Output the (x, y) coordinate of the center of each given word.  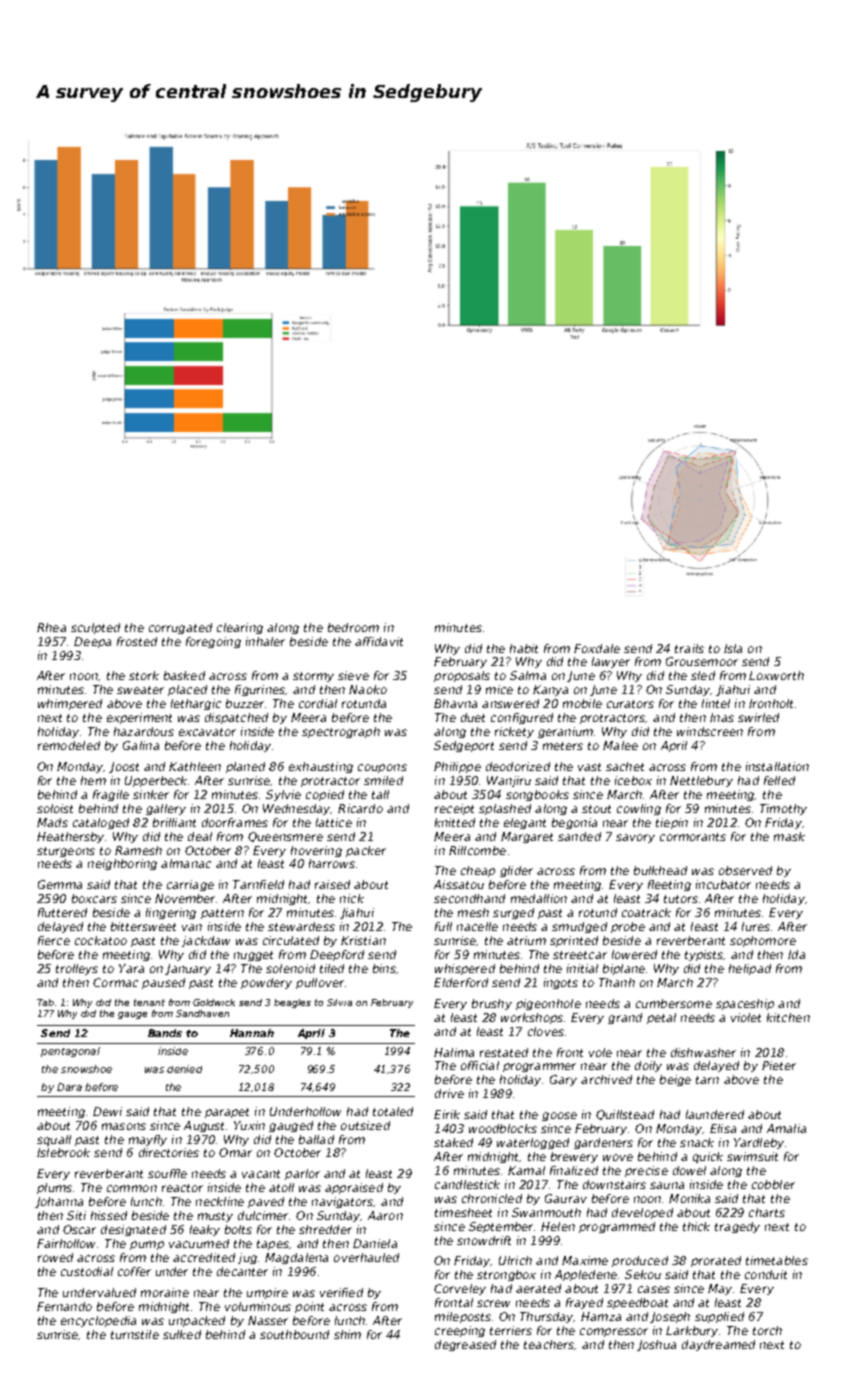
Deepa (92, 642)
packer (366, 851)
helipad (750, 969)
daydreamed (718, 1345)
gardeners (603, 1143)
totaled (393, 1111)
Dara (69, 1087)
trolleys (77, 969)
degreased (465, 1345)
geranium (565, 732)
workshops (532, 1018)
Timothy (783, 809)
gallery (166, 809)
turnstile (135, 1334)
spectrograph (341, 732)
